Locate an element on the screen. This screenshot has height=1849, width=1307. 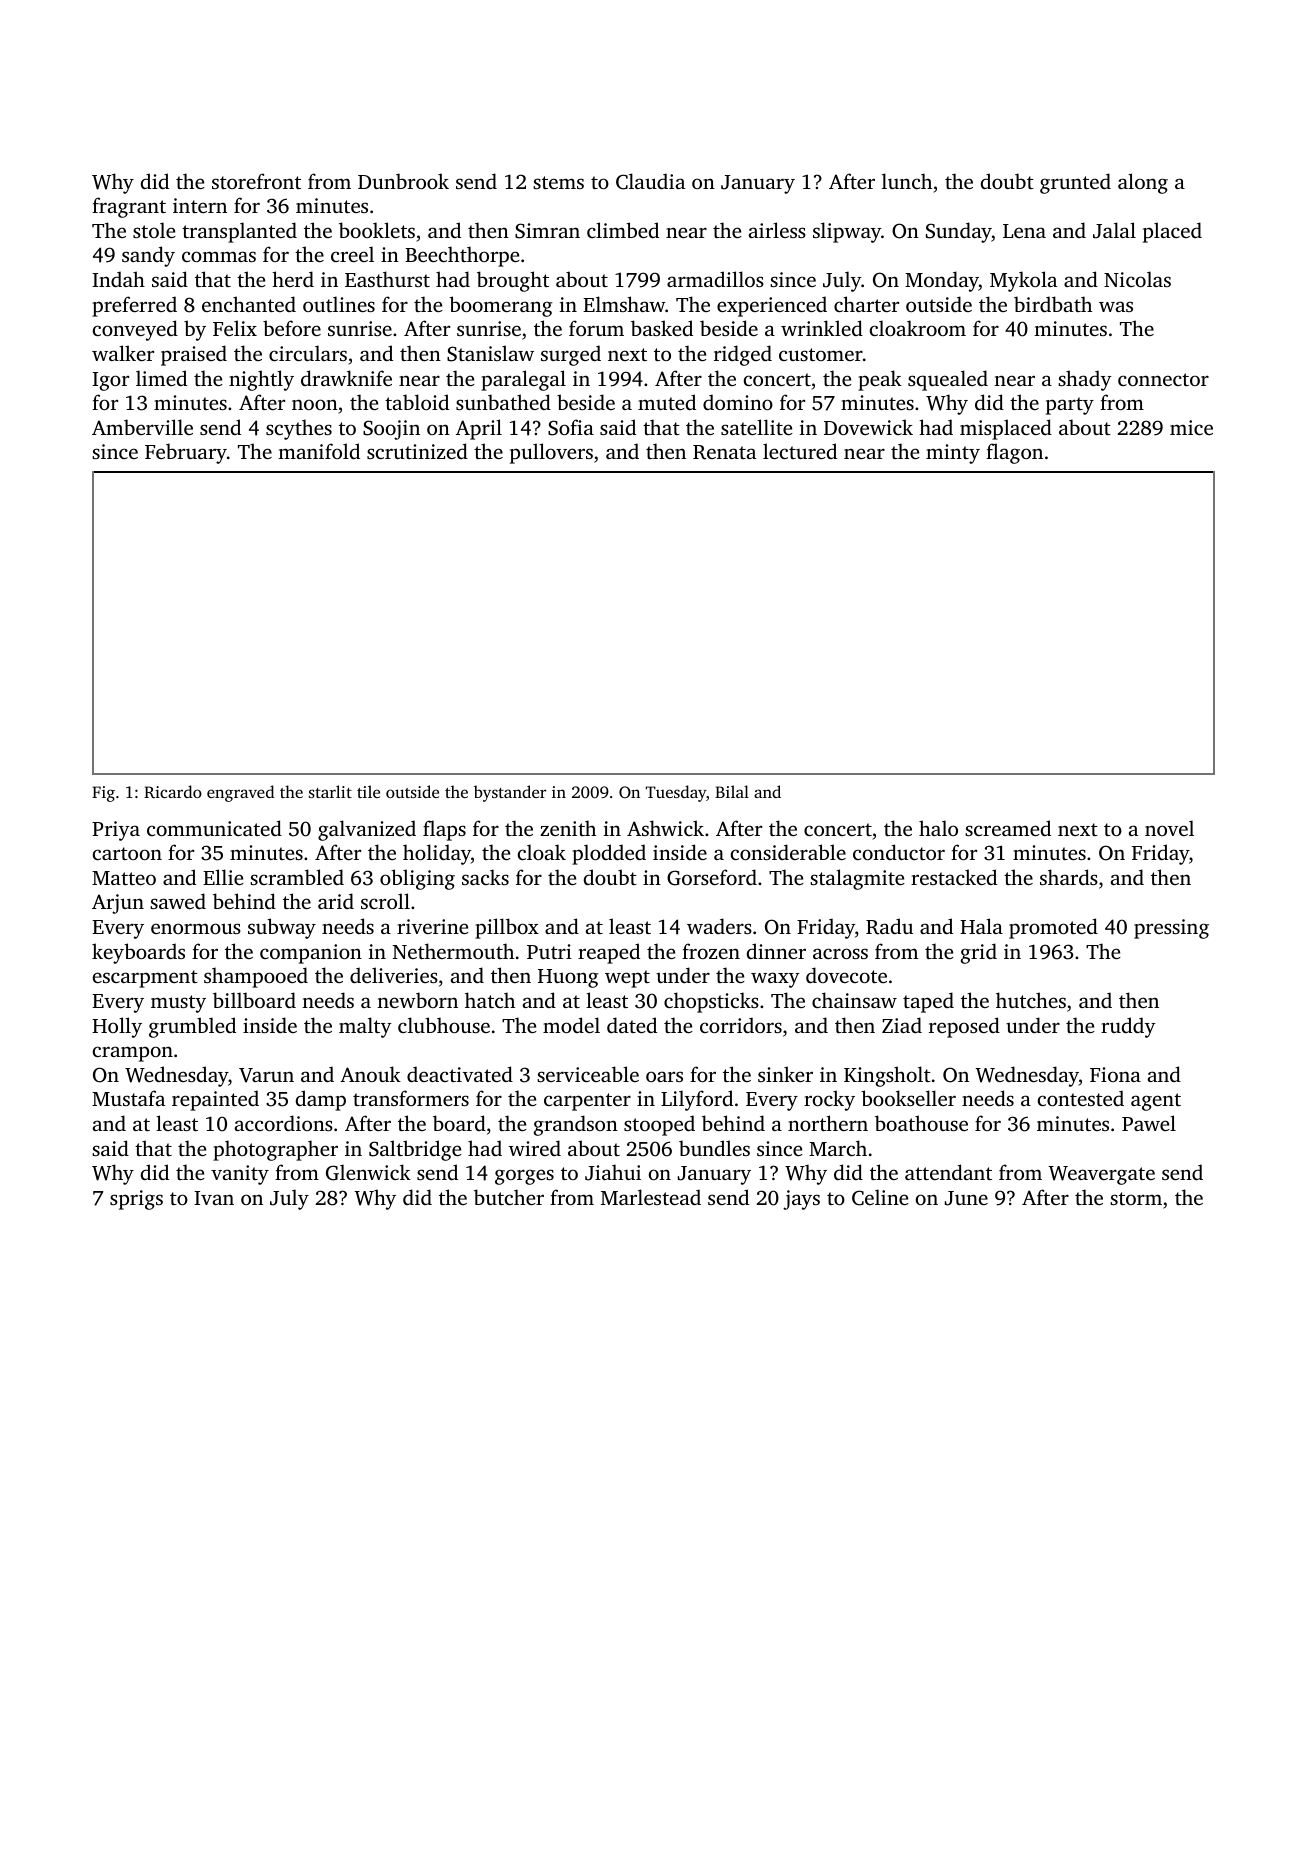
minty is located at coordinates (953, 454).
